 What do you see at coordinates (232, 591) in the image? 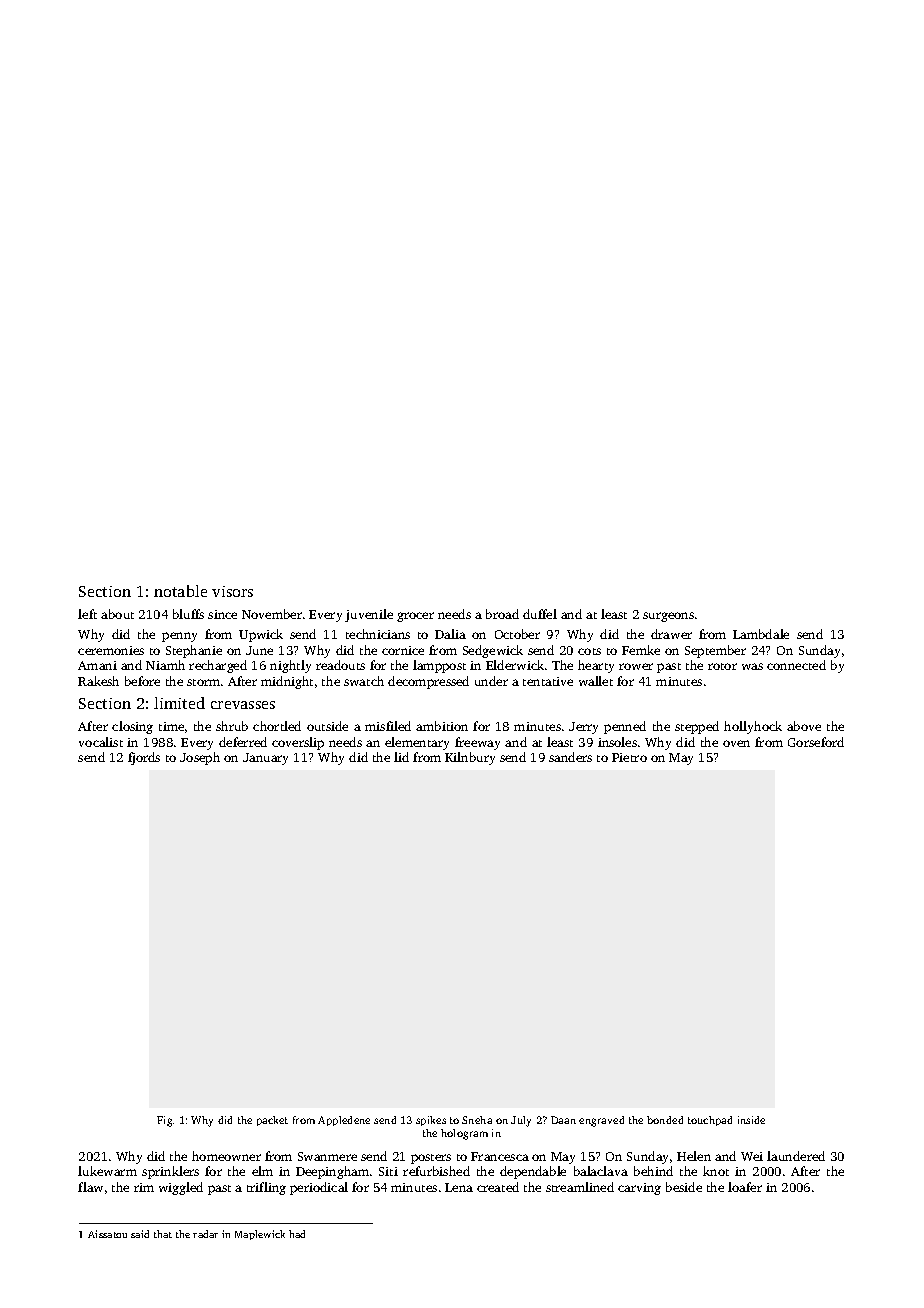
I see `visors` at bounding box center [232, 591].
